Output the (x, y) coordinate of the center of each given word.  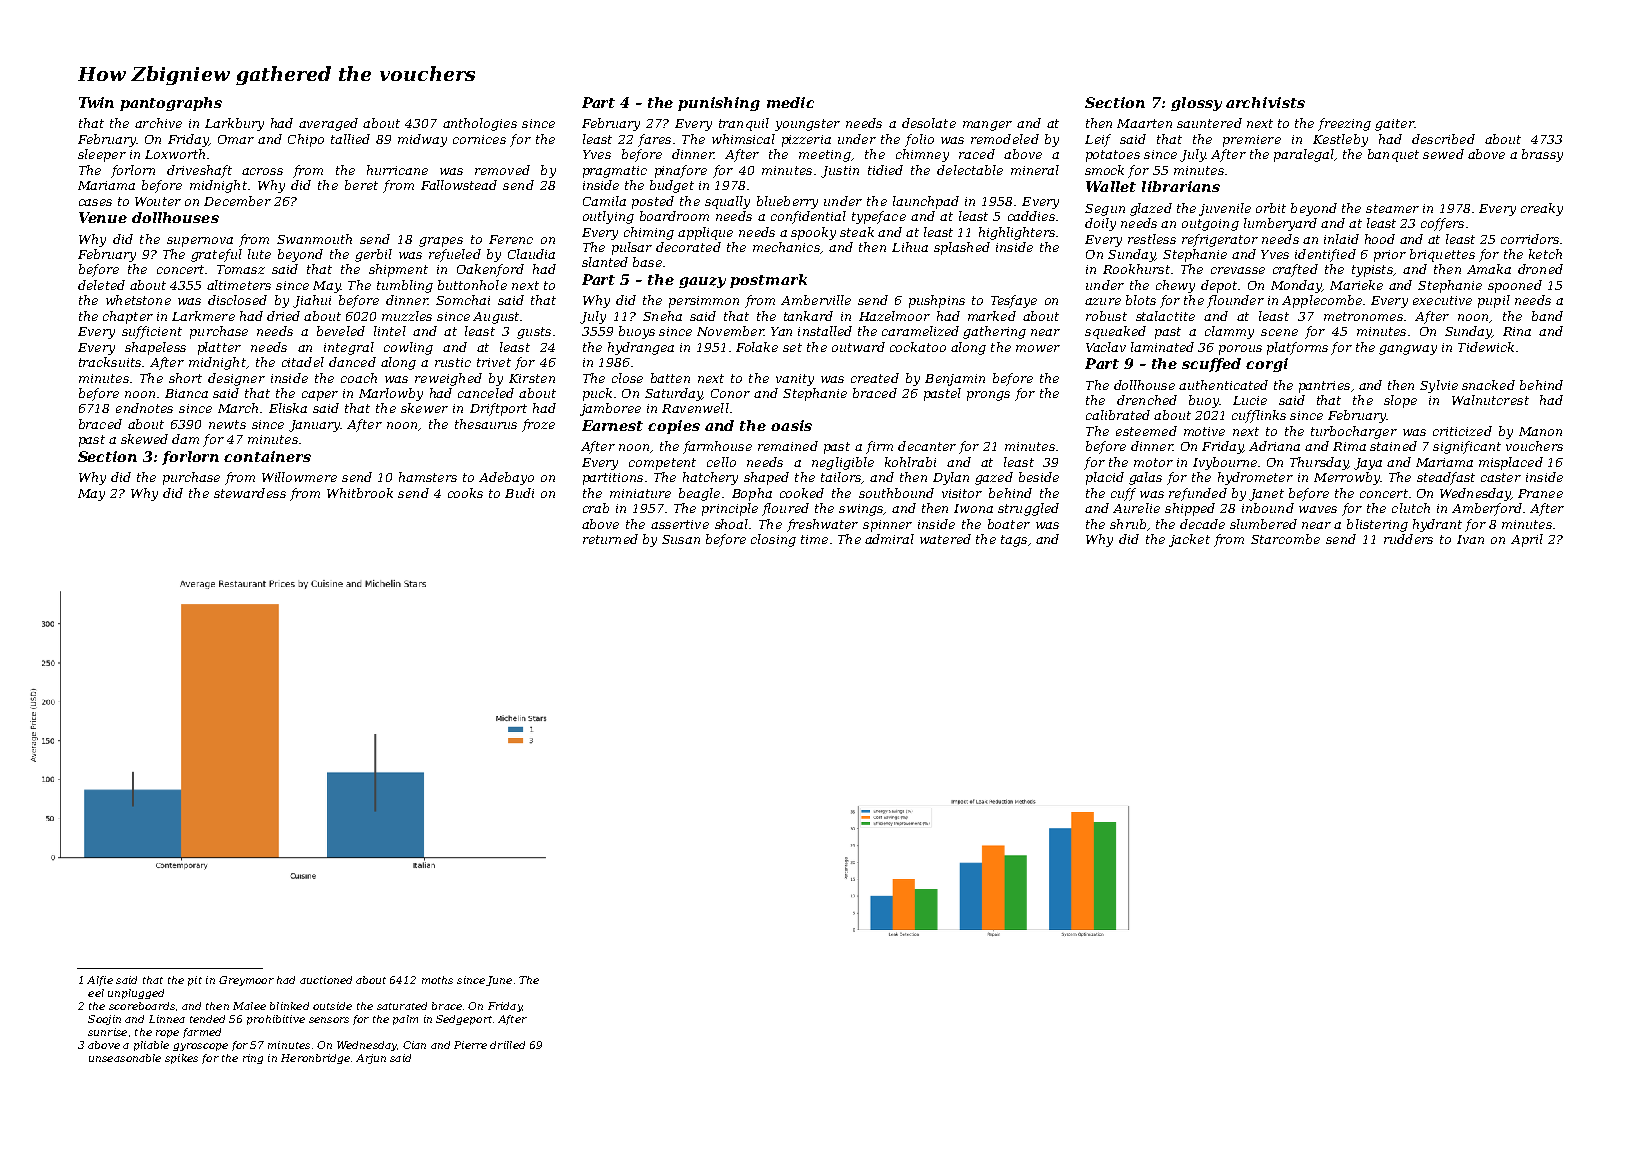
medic (790, 102)
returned (610, 539)
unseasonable (125, 1058)
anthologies (480, 124)
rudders (1408, 539)
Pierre (470, 1045)
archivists (1265, 102)
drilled (507, 1045)
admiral (889, 539)
